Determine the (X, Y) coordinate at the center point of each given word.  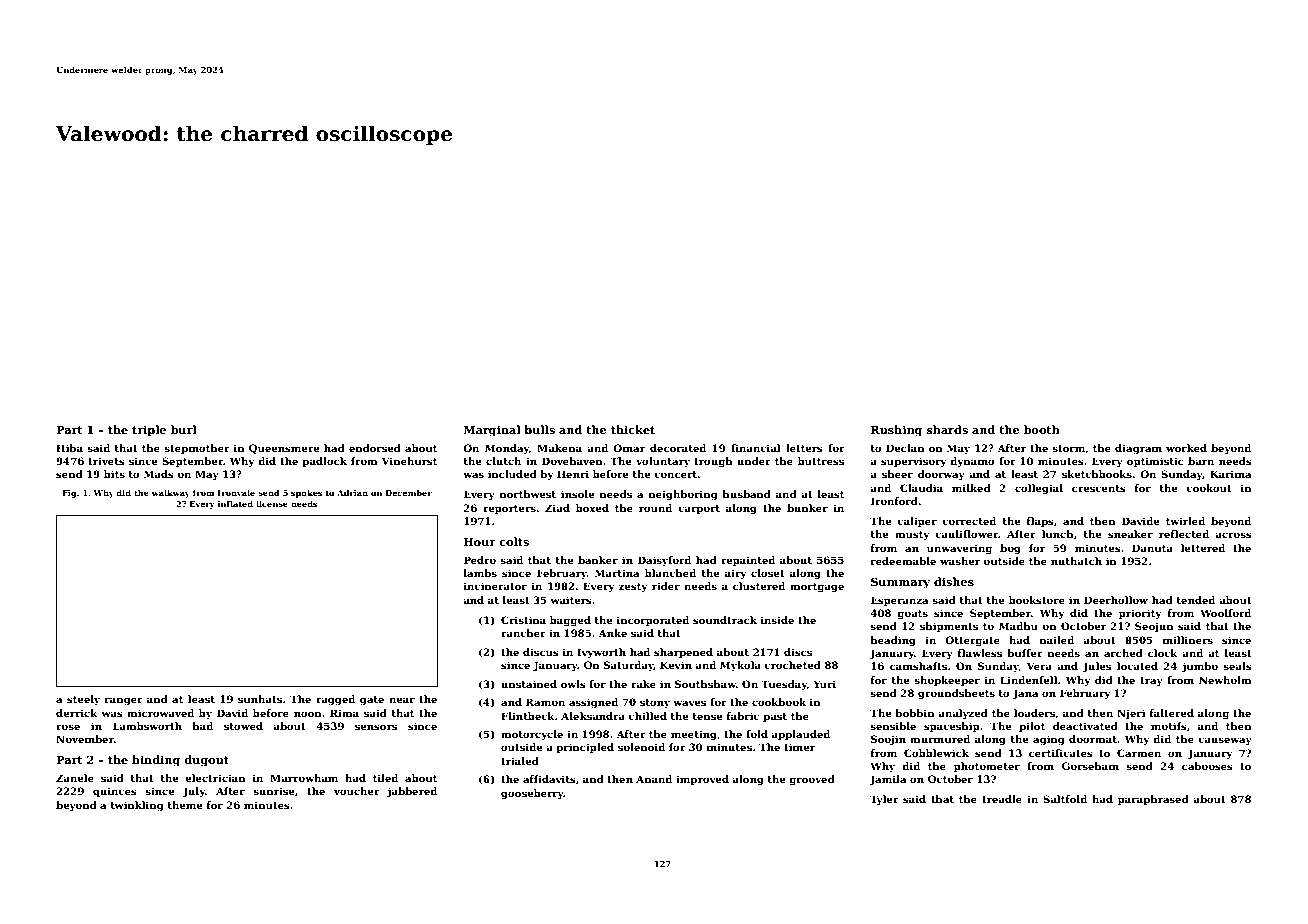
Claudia (921, 488)
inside (777, 620)
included (512, 474)
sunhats (260, 699)
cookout (1209, 488)
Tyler (884, 800)
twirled (1185, 521)
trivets (106, 461)
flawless (980, 653)
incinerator (495, 586)
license (272, 503)
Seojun (1154, 627)
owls (573, 684)
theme (185, 805)
